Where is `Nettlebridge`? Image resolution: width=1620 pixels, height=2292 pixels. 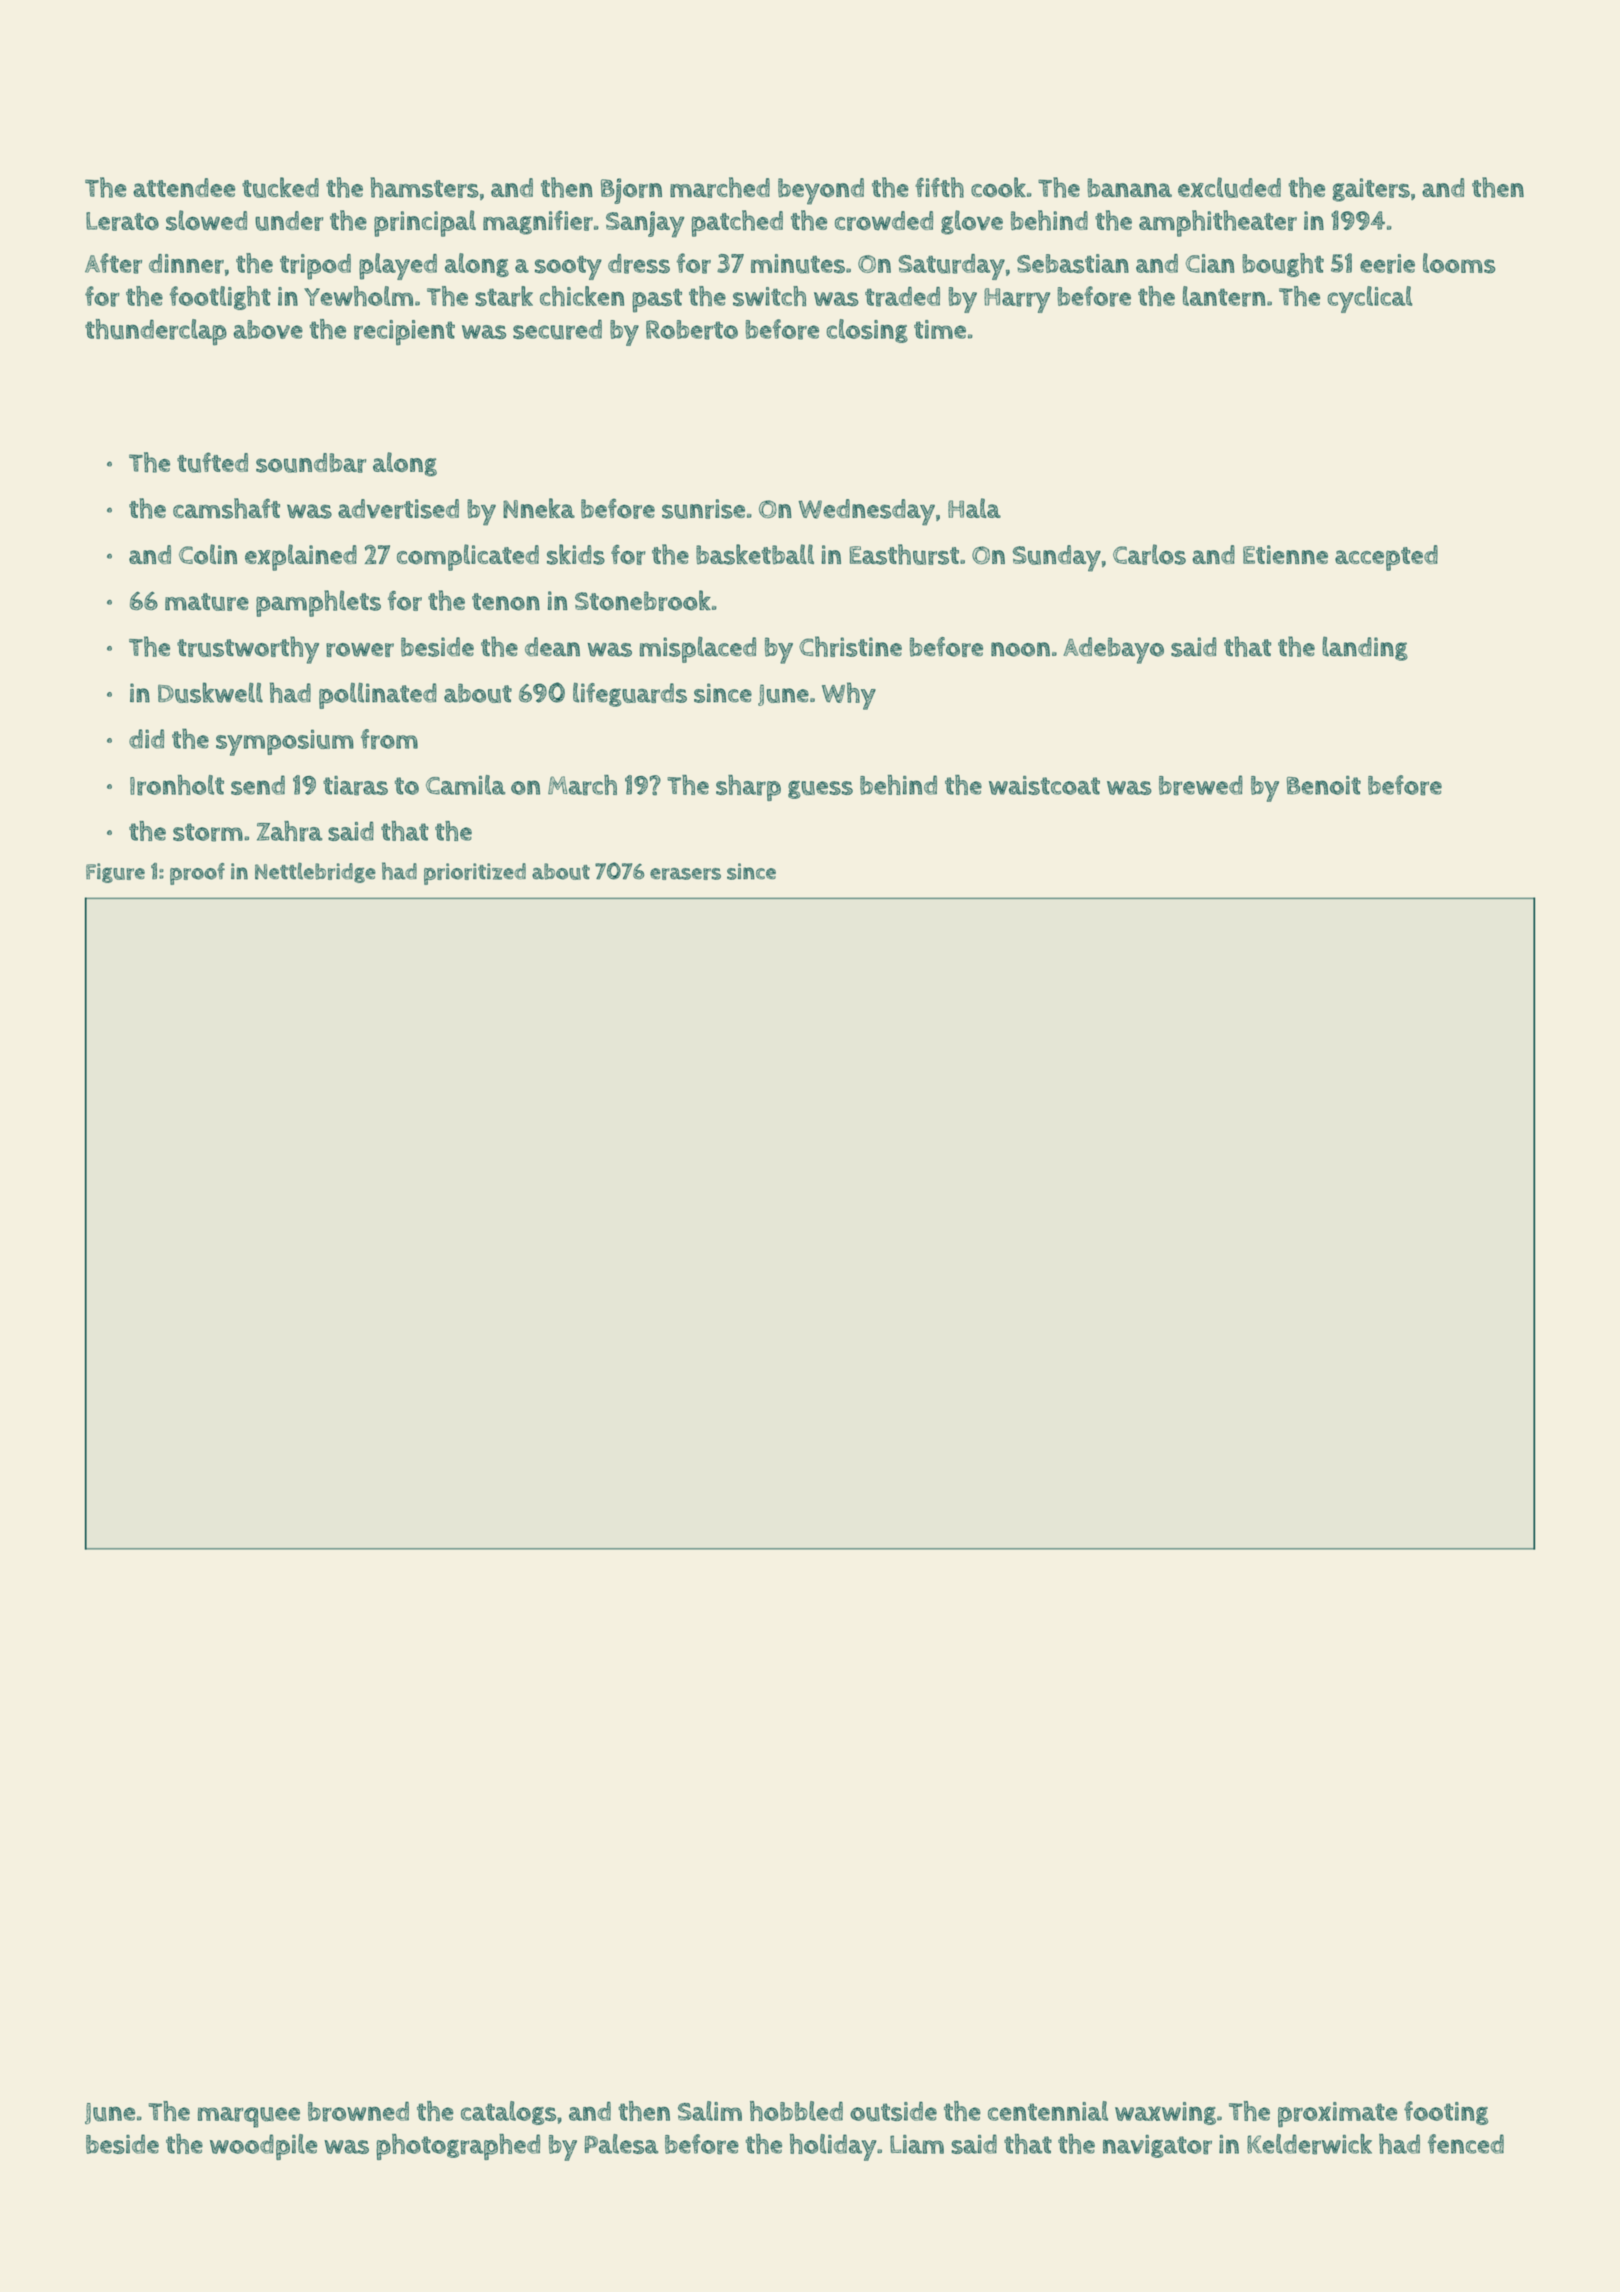 Nettlebridge is located at coordinates (315, 872).
